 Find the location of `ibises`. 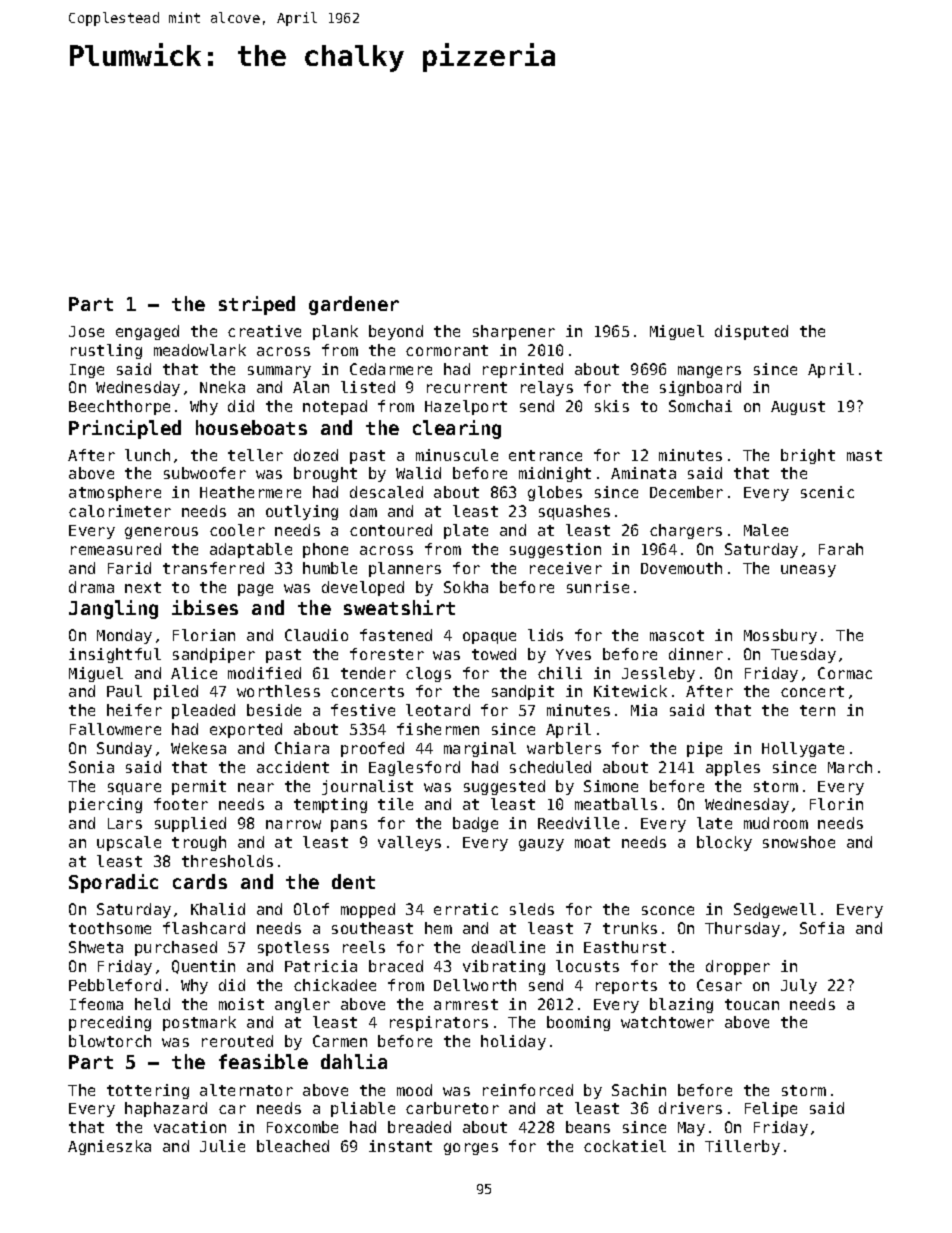

ibises is located at coordinates (205, 607).
